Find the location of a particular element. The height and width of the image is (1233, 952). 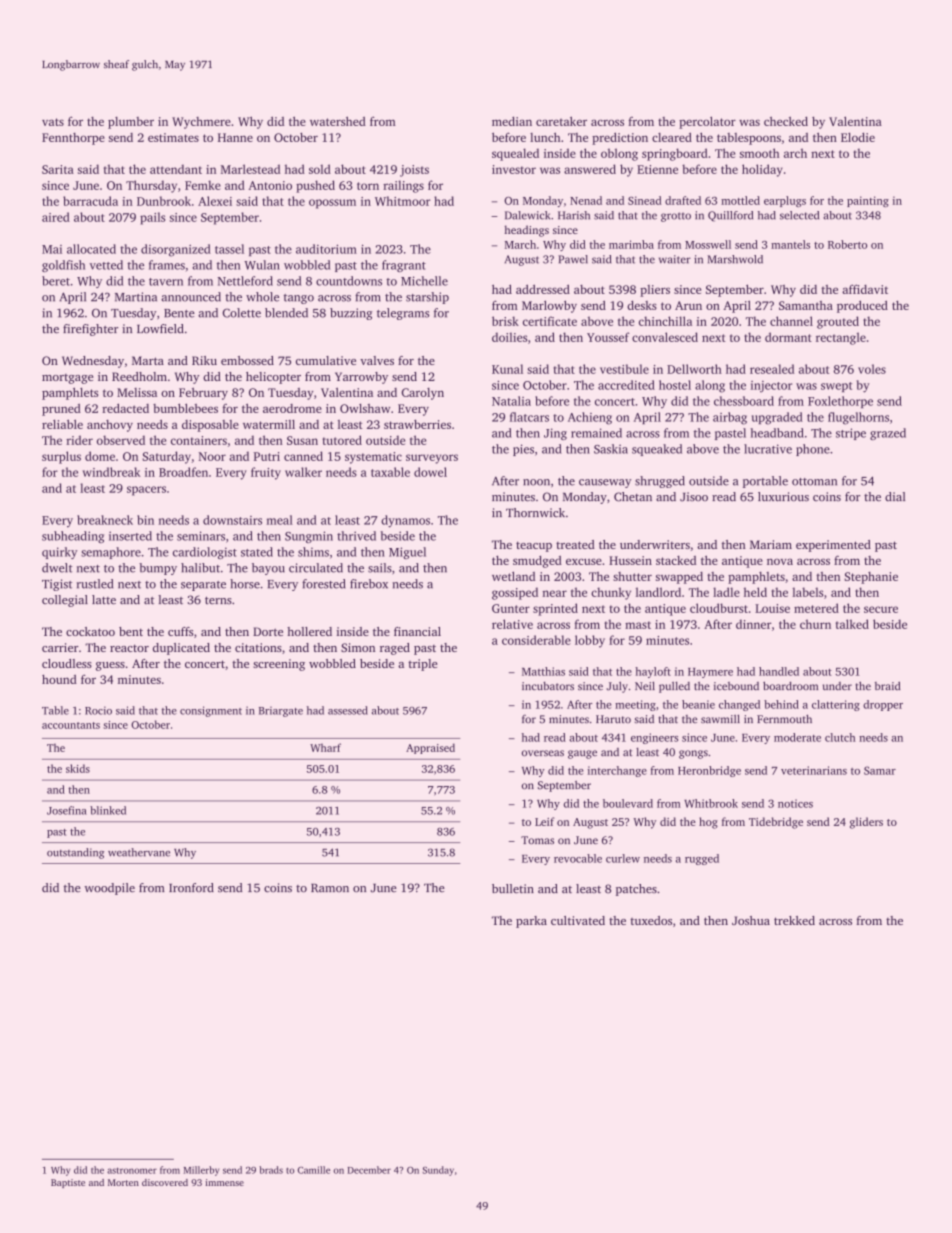

forested is located at coordinates (324, 584).
